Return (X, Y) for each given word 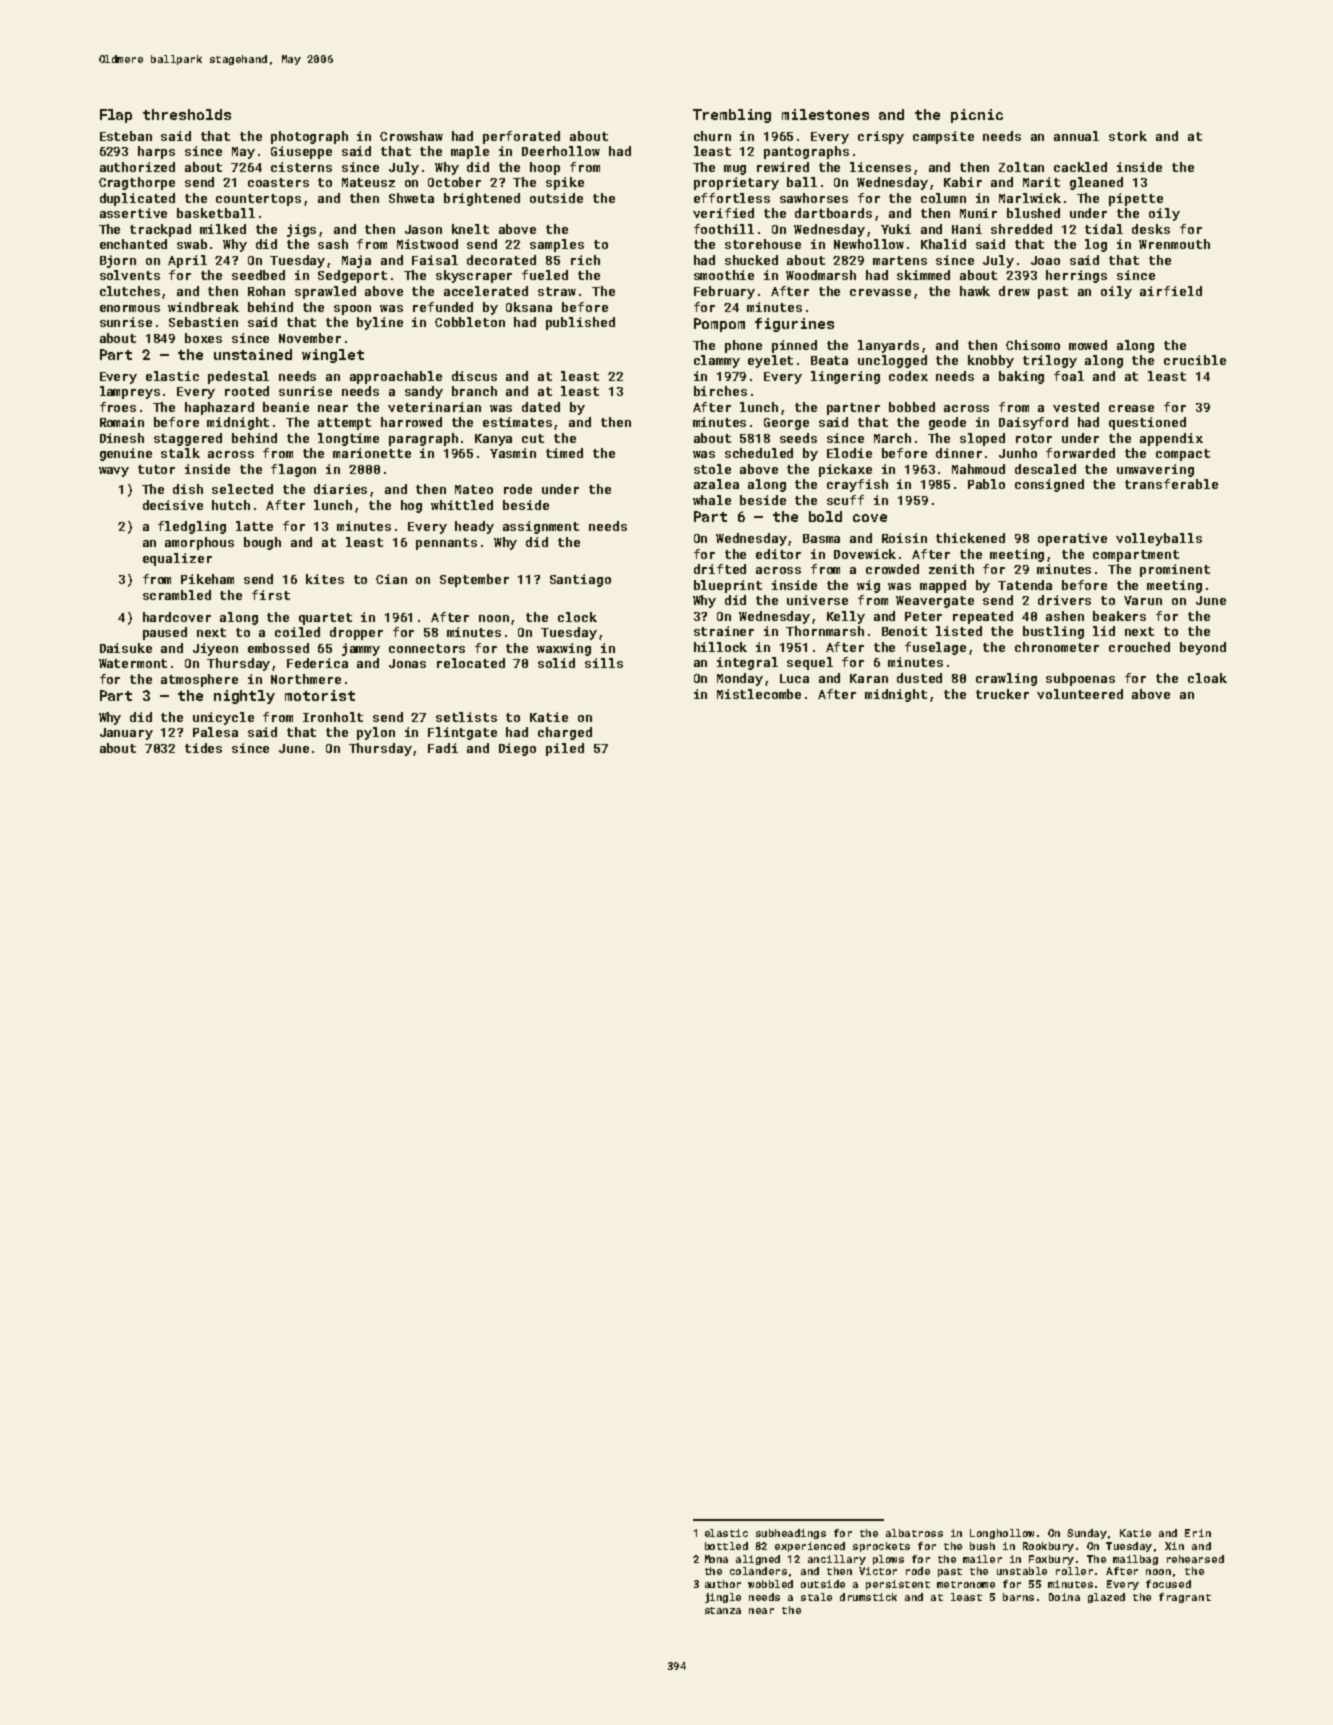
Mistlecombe (759, 694)
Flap (116, 116)
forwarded (1080, 453)
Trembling (732, 116)
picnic (977, 116)
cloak (1207, 678)
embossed (278, 648)
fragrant (1185, 1598)
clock (577, 617)
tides (203, 748)
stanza (723, 1610)
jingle (723, 1598)
